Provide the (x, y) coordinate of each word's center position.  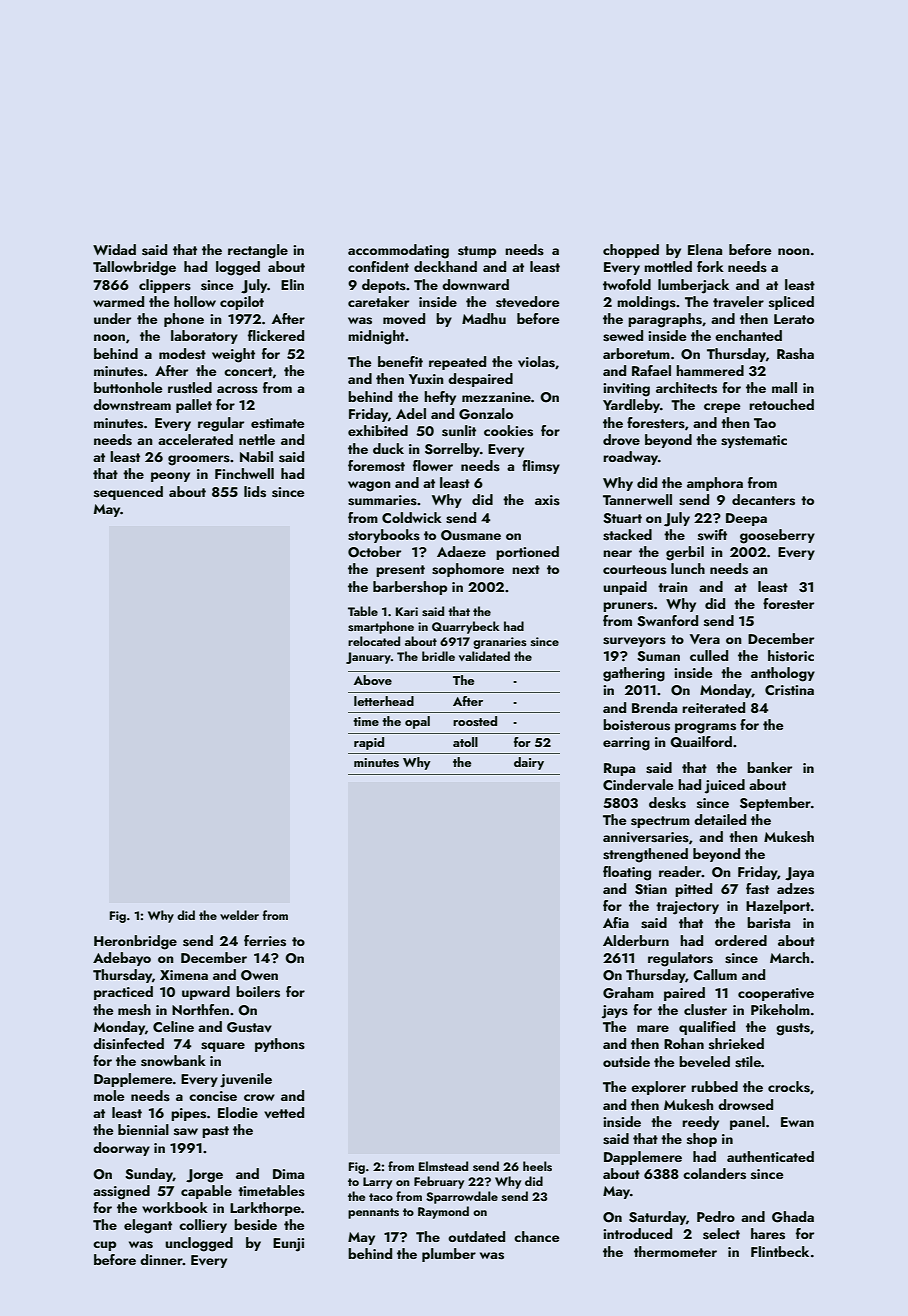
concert (248, 371)
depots (384, 286)
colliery (203, 1226)
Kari (407, 611)
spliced (791, 303)
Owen (259, 975)
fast (757, 889)
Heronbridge (135, 942)
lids (255, 492)
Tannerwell (637, 499)
